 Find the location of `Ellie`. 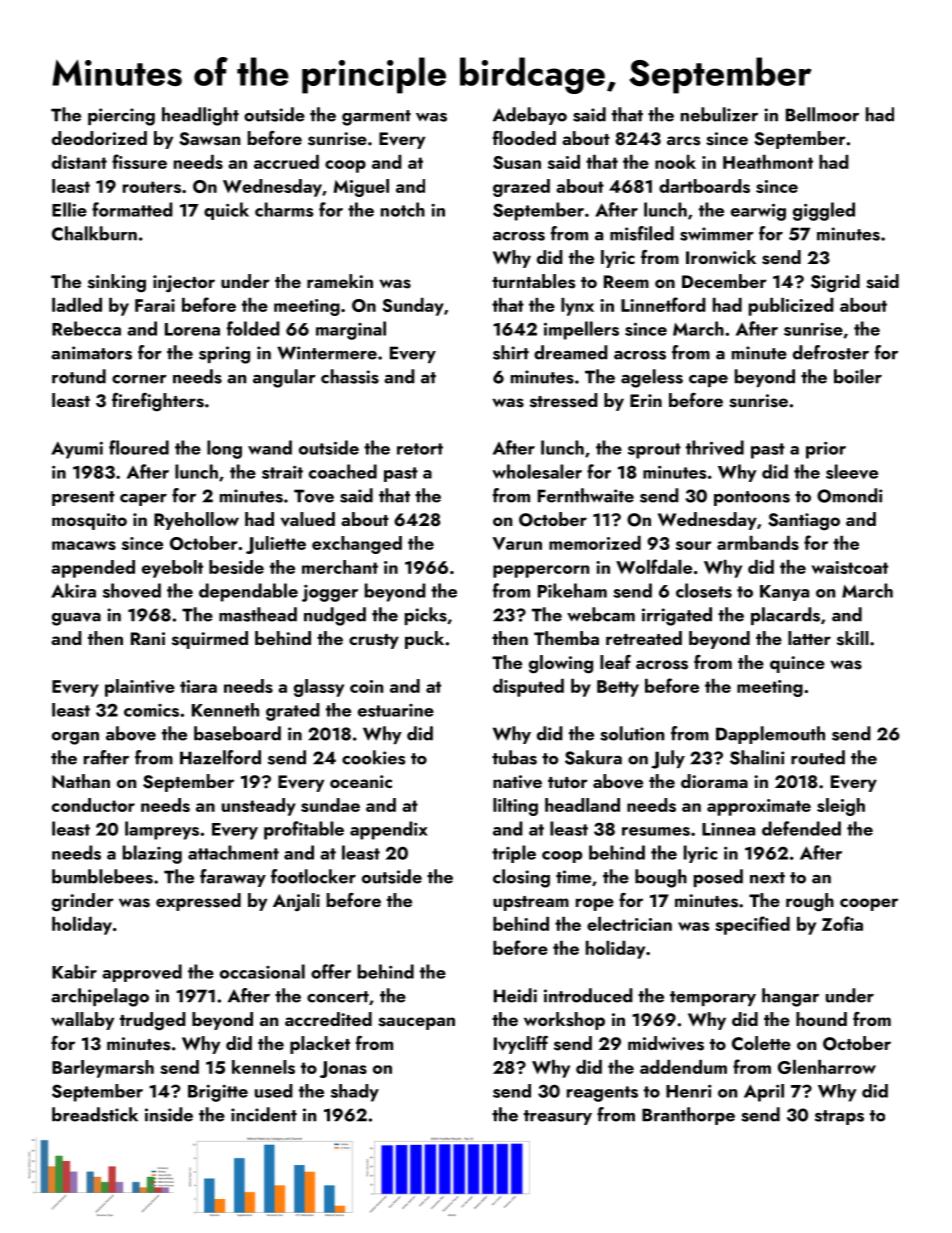

Ellie is located at coordinates (69, 209).
